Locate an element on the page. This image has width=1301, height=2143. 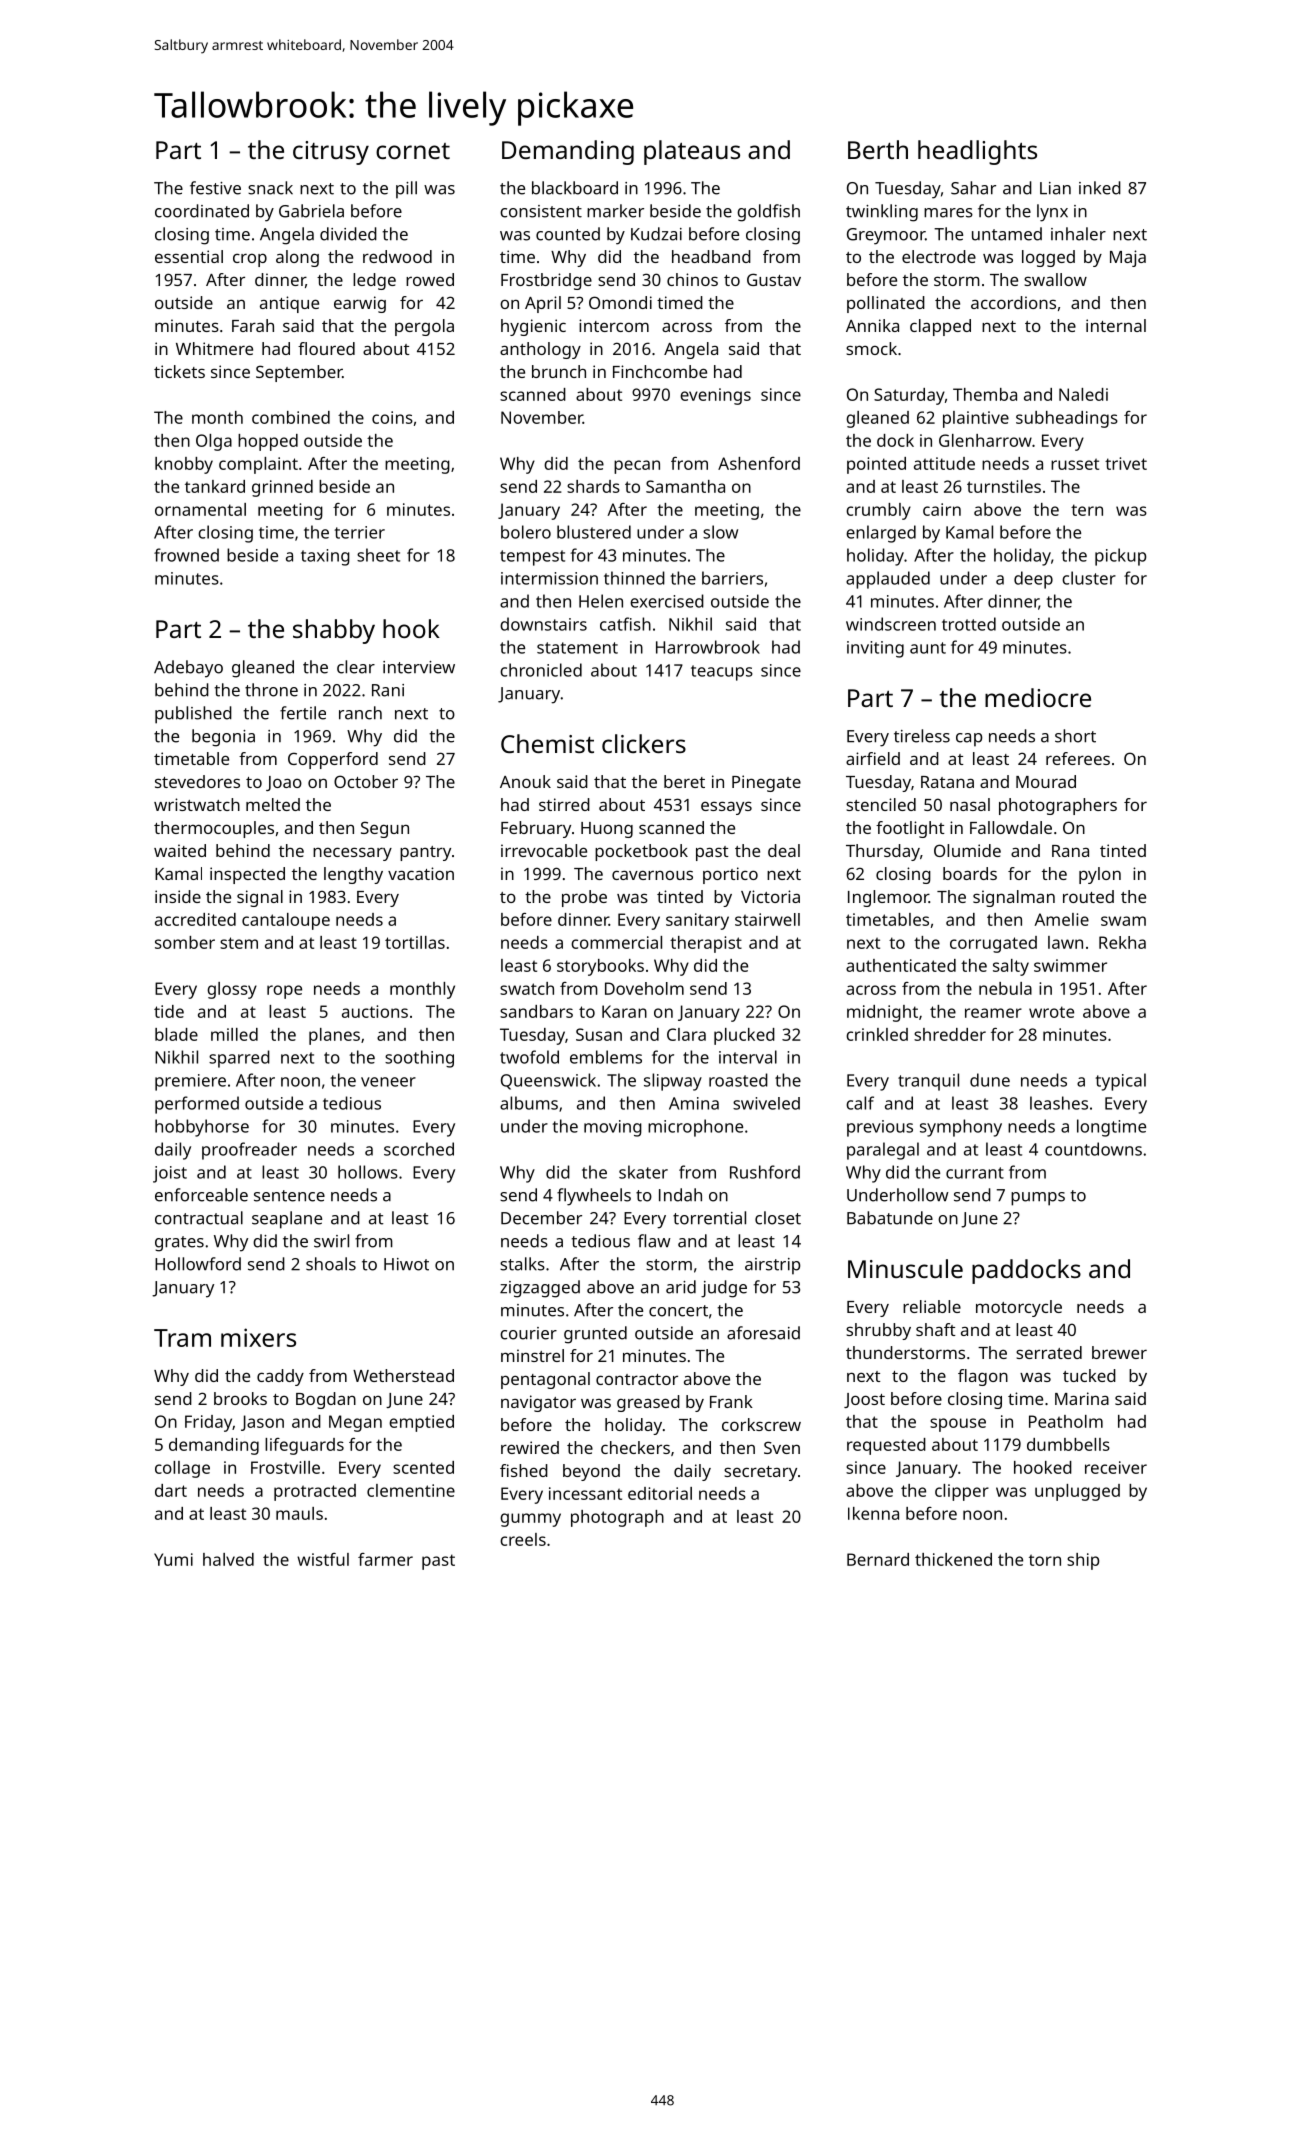
pergola is located at coordinates (424, 327).
